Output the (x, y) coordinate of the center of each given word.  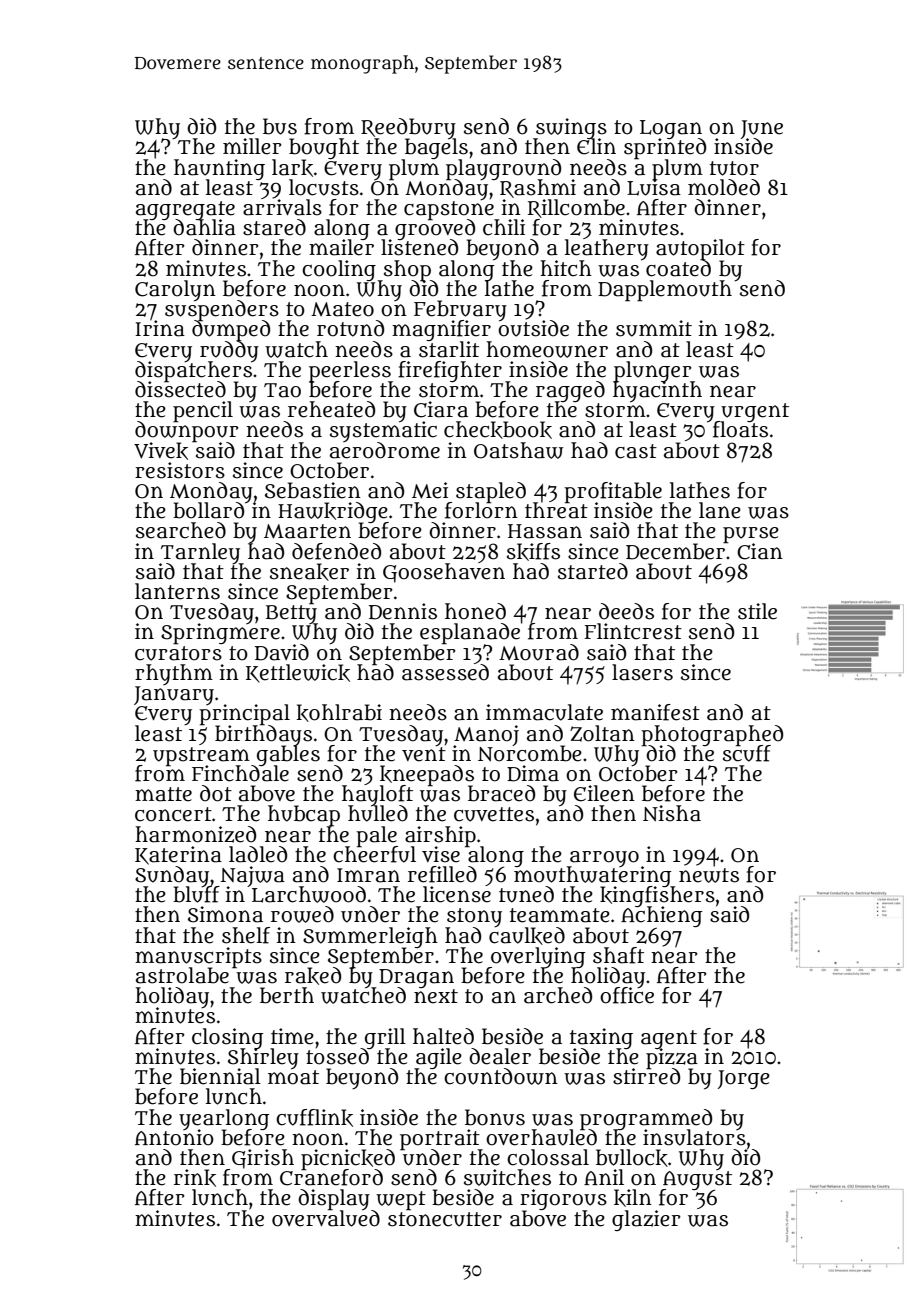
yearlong (224, 1119)
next (436, 996)
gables (288, 755)
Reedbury (408, 128)
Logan (671, 129)
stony (474, 917)
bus (280, 126)
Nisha (672, 813)
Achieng (661, 917)
